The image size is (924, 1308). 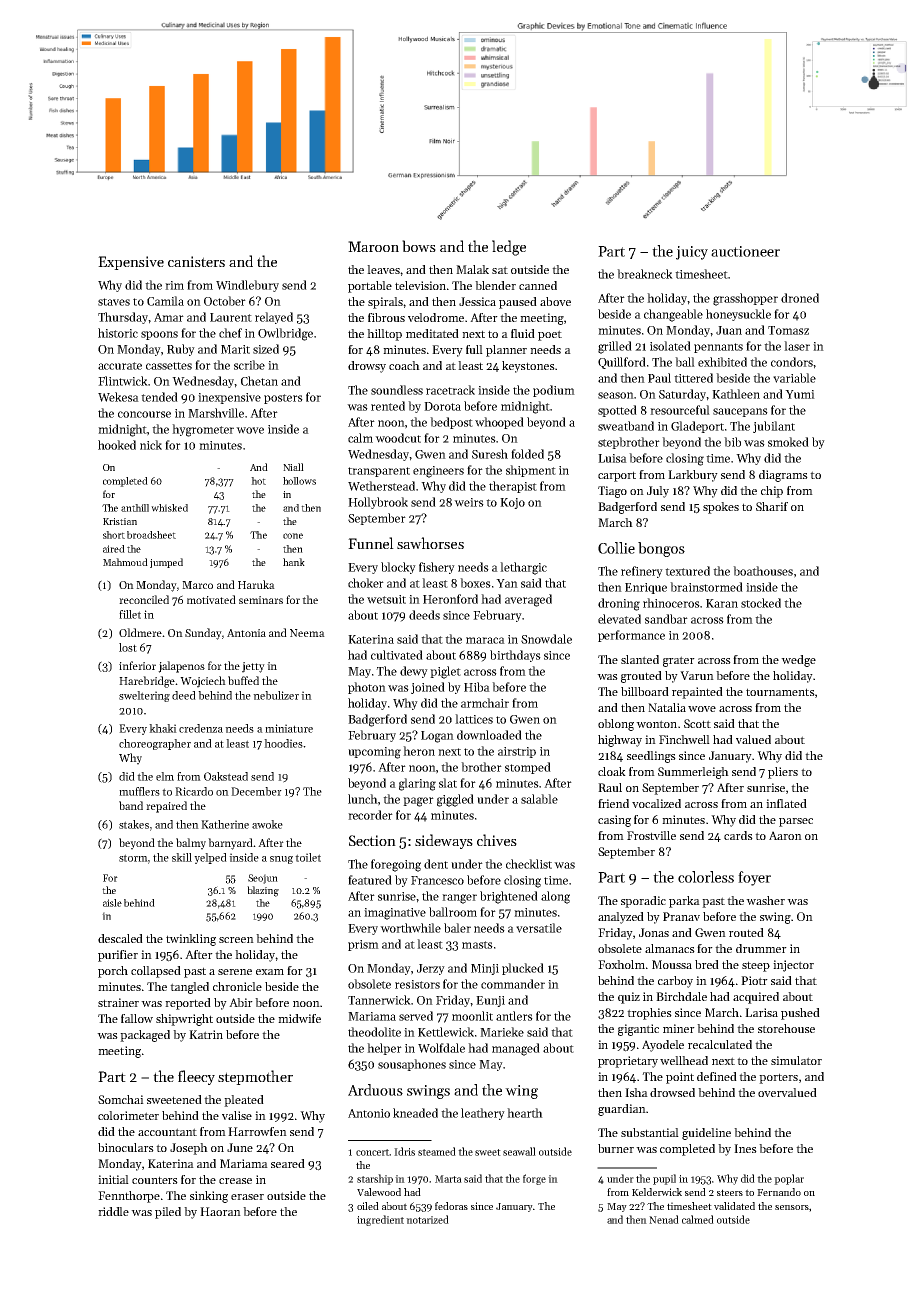 What do you see at coordinates (509, 248) in the document?
I see `ledge` at bounding box center [509, 248].
